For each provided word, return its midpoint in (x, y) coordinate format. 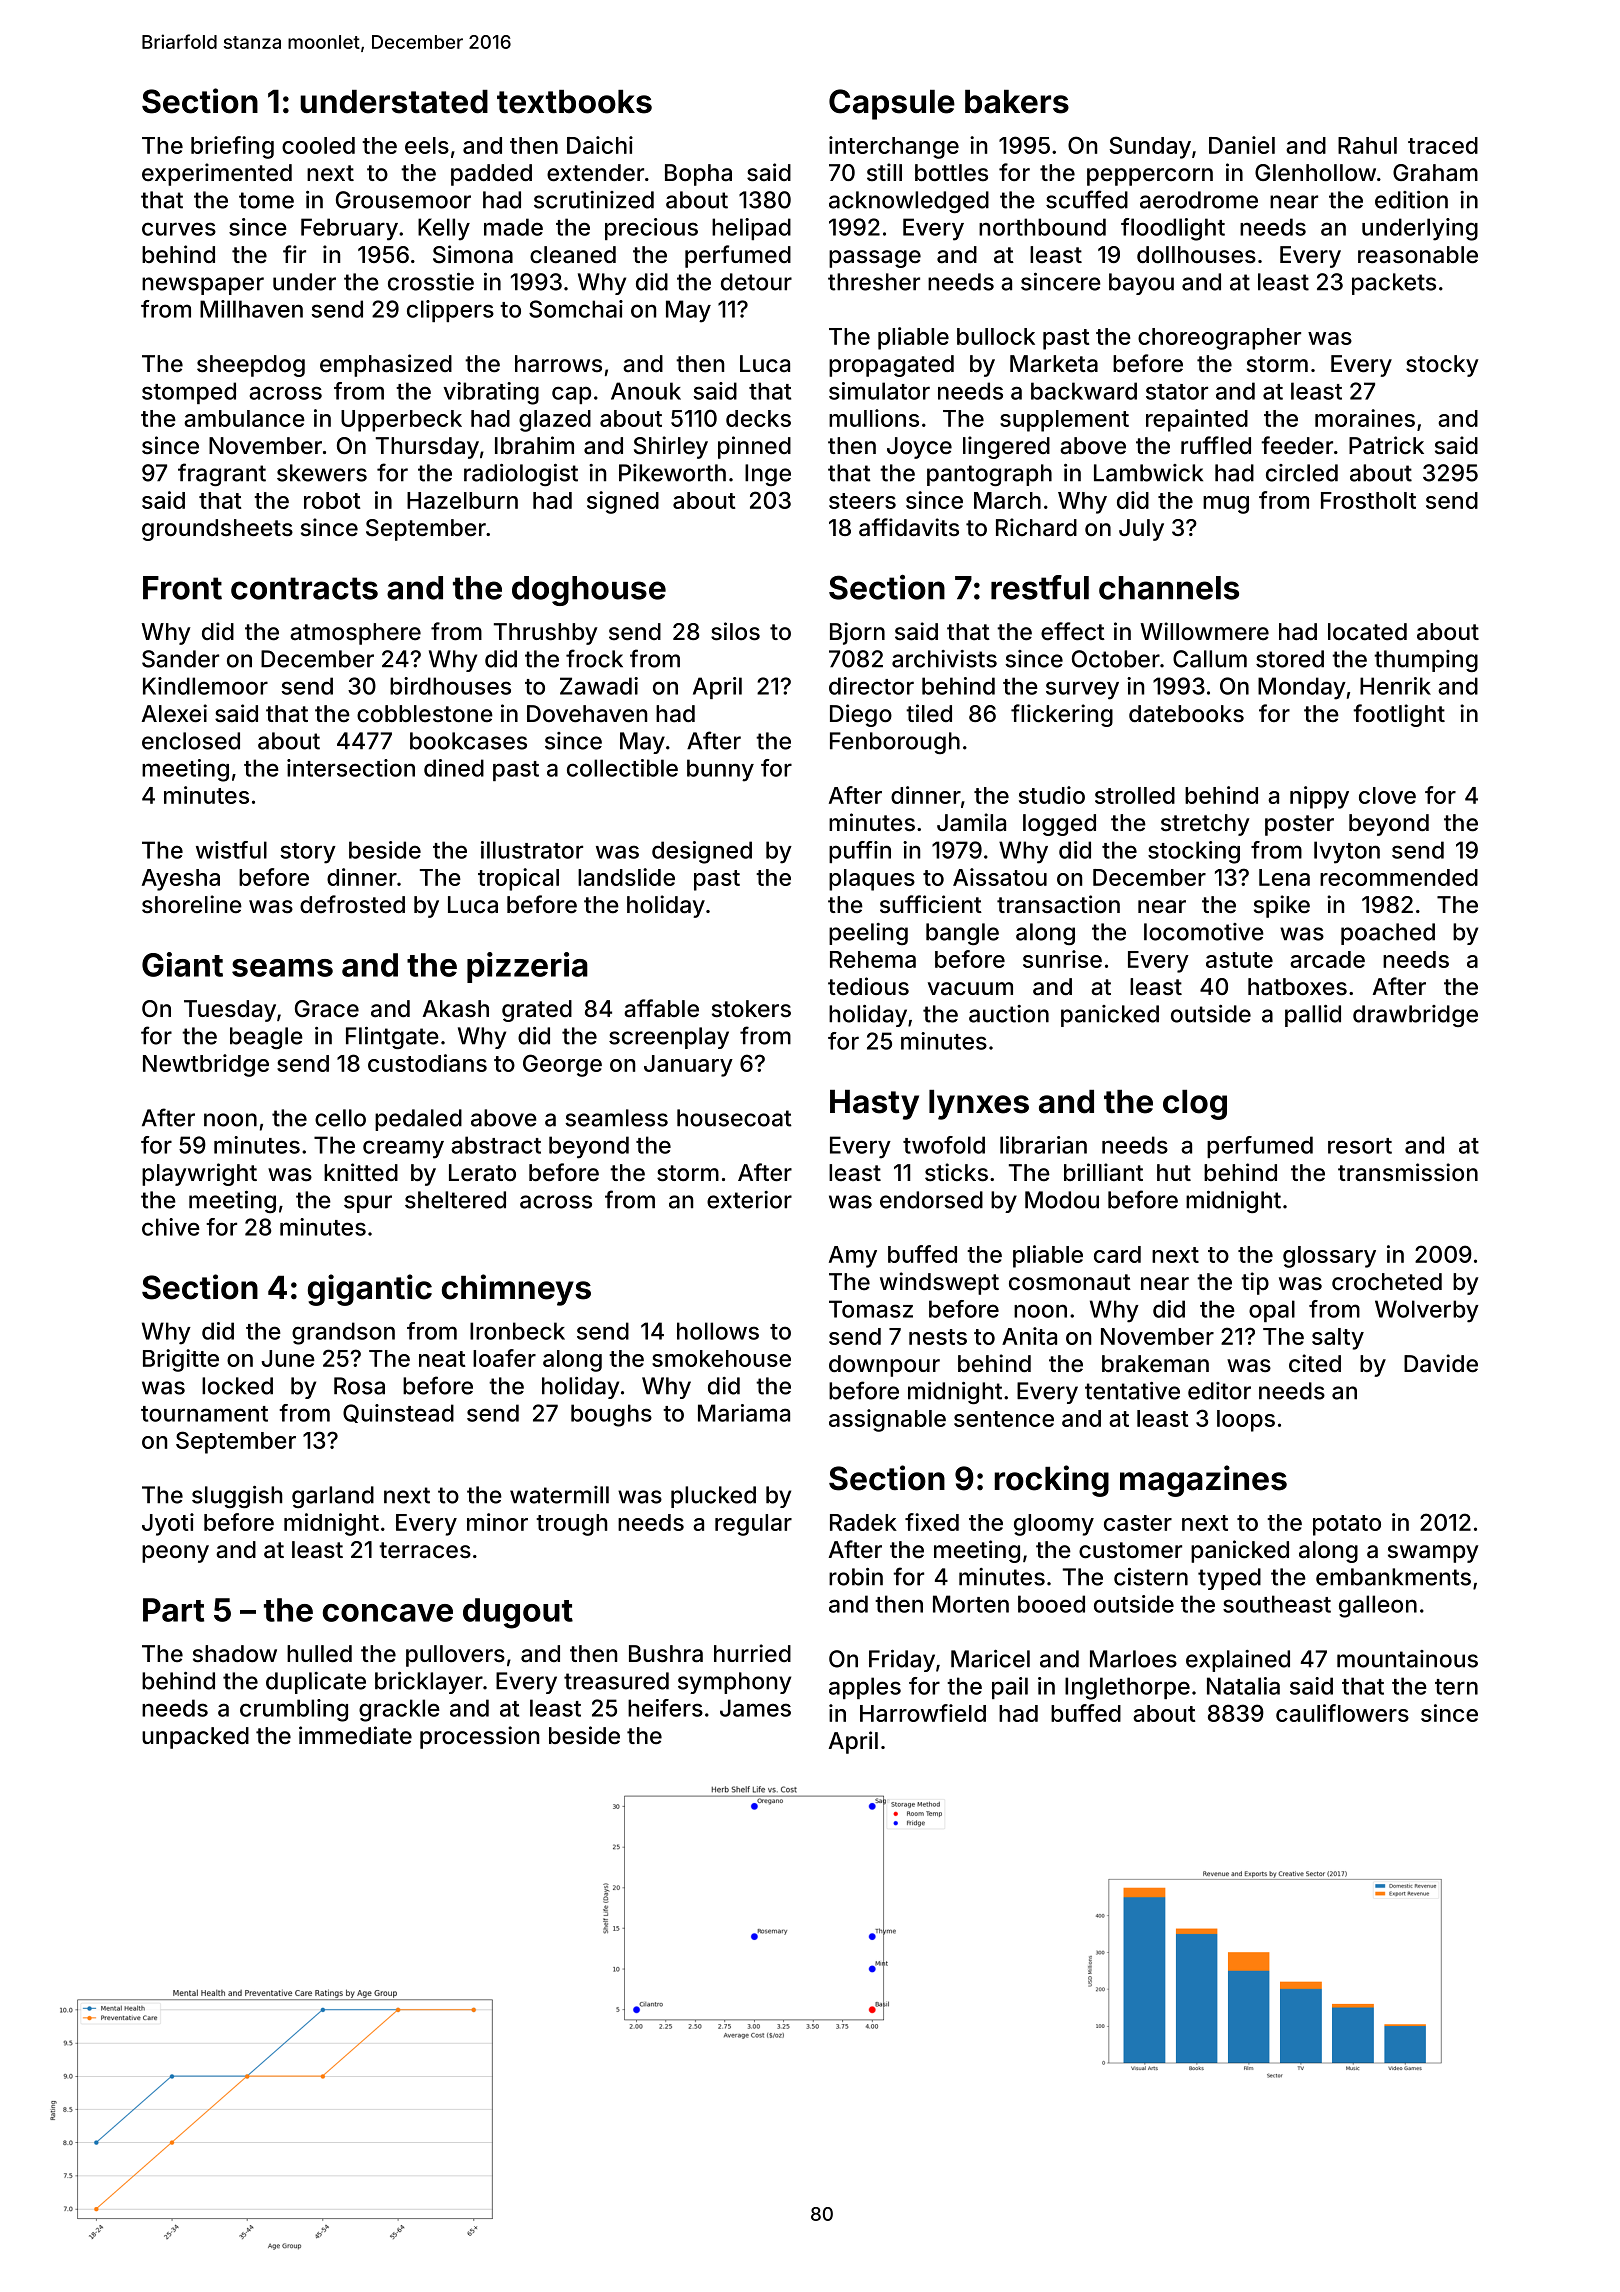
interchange (894, 147)
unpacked (195, 1738)
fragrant (222, 474)
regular (753, 1525)
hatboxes (1297, 987)
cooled (318, 145)
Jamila (971, 822)
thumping (1426, 661)
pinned (754, 447)
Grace (327, 1009)
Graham (1435, 173)
